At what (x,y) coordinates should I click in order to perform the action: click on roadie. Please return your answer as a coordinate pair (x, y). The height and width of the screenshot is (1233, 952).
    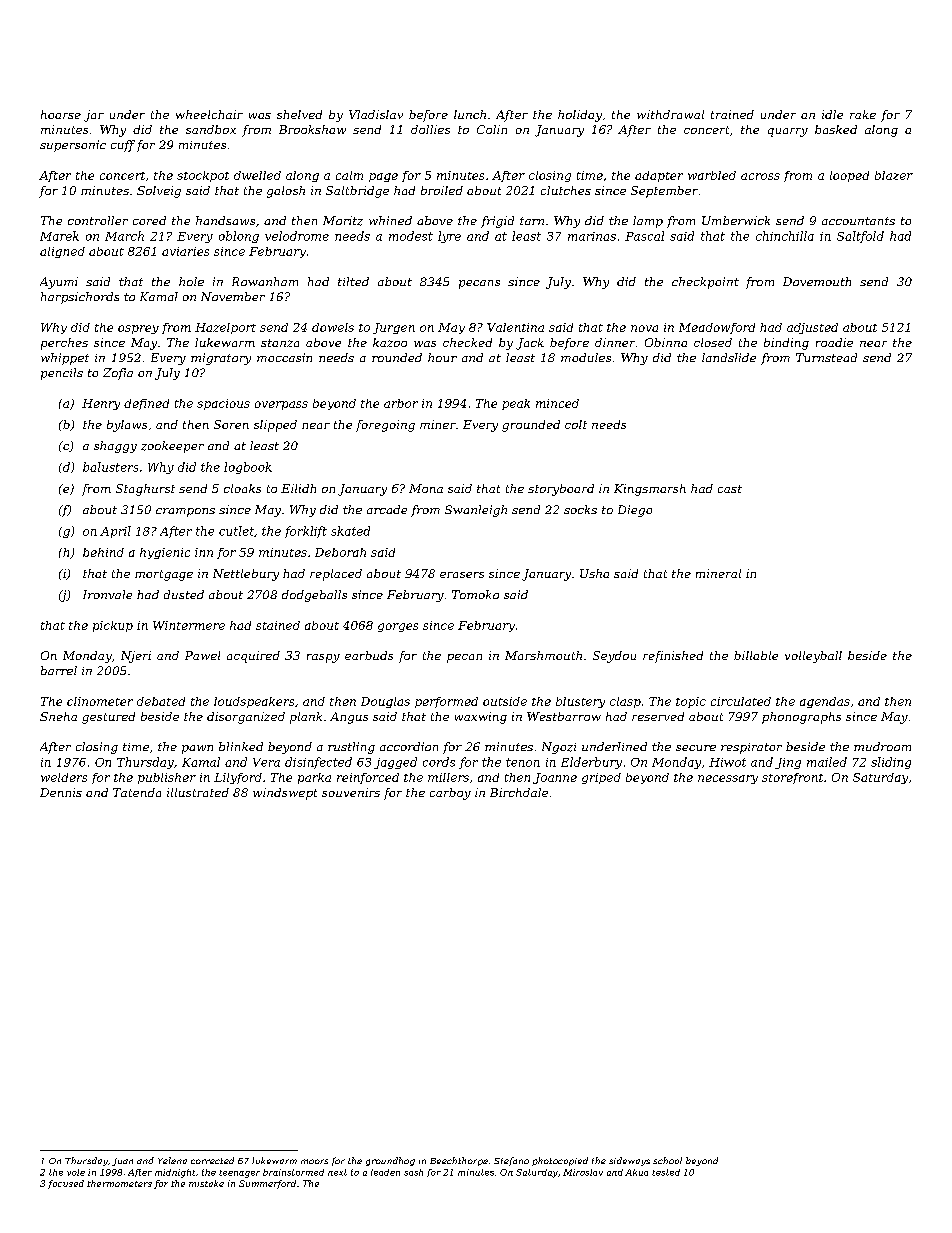
    Looking at the image, I should click on (834, 342).
